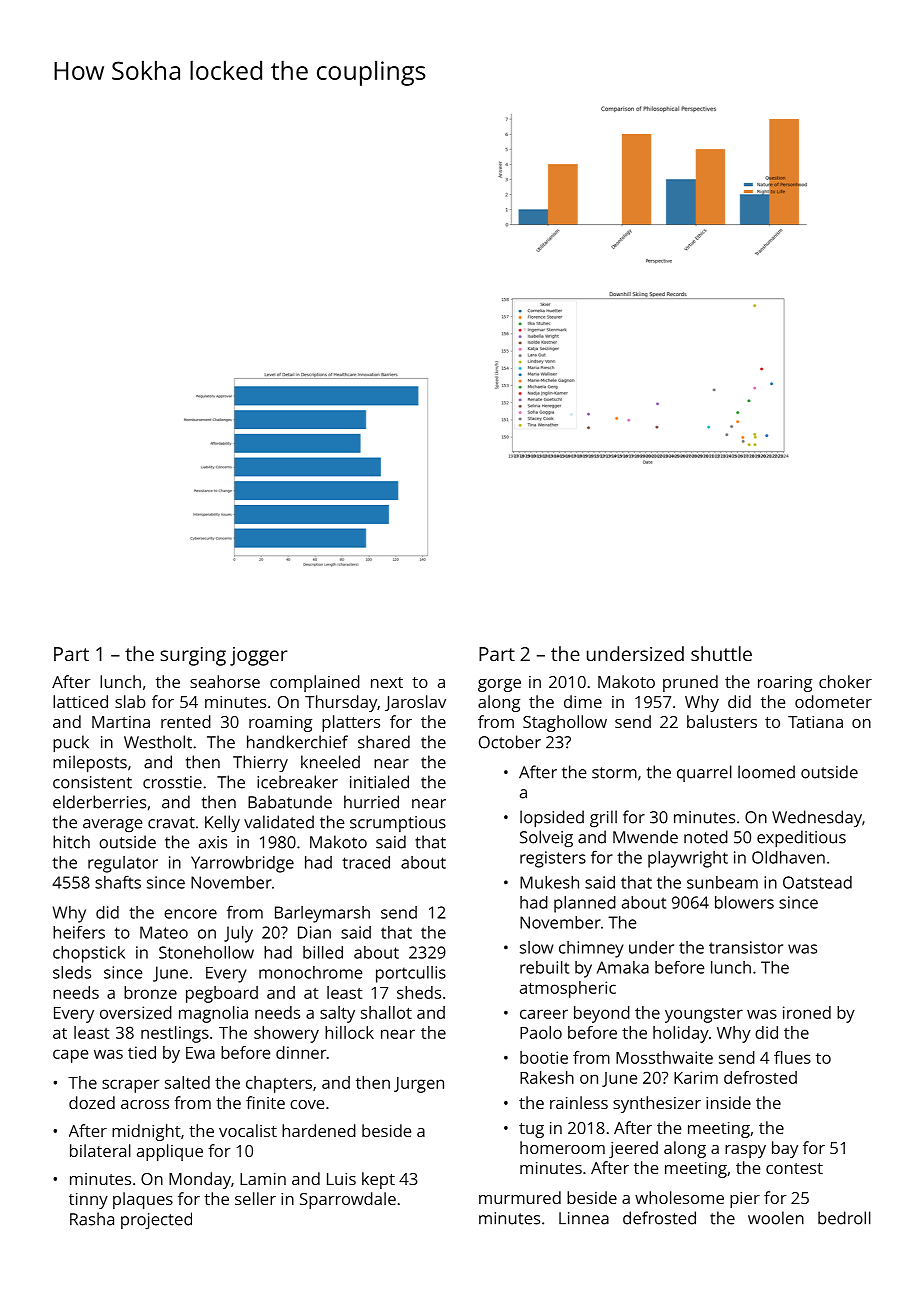 This page has height=1308, width=924. Describe the element at coordinates (222, 994) in the page. I see `pegboard` at that location.
